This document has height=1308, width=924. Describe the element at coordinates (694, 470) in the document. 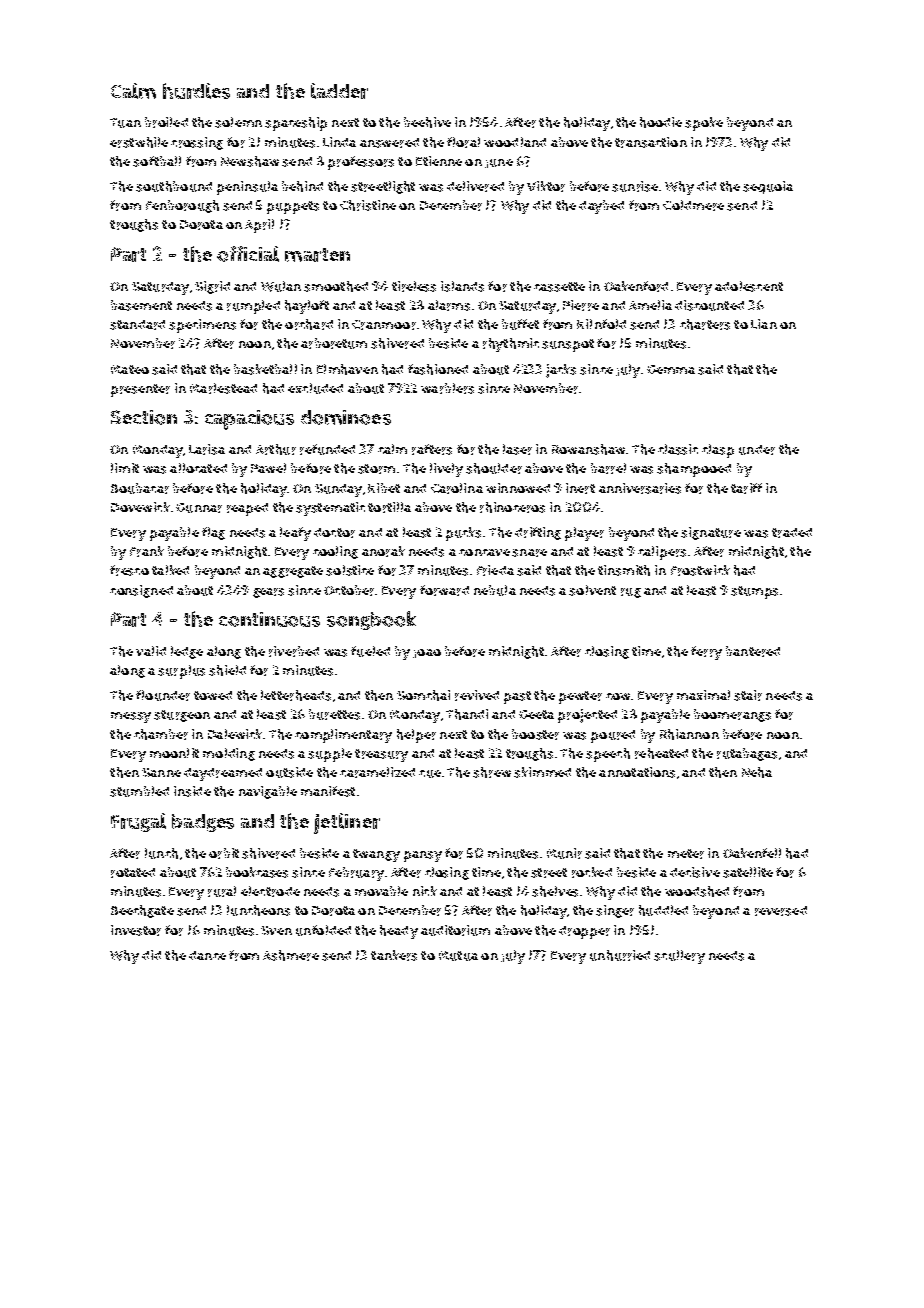

I see `shampooed` at that location.
